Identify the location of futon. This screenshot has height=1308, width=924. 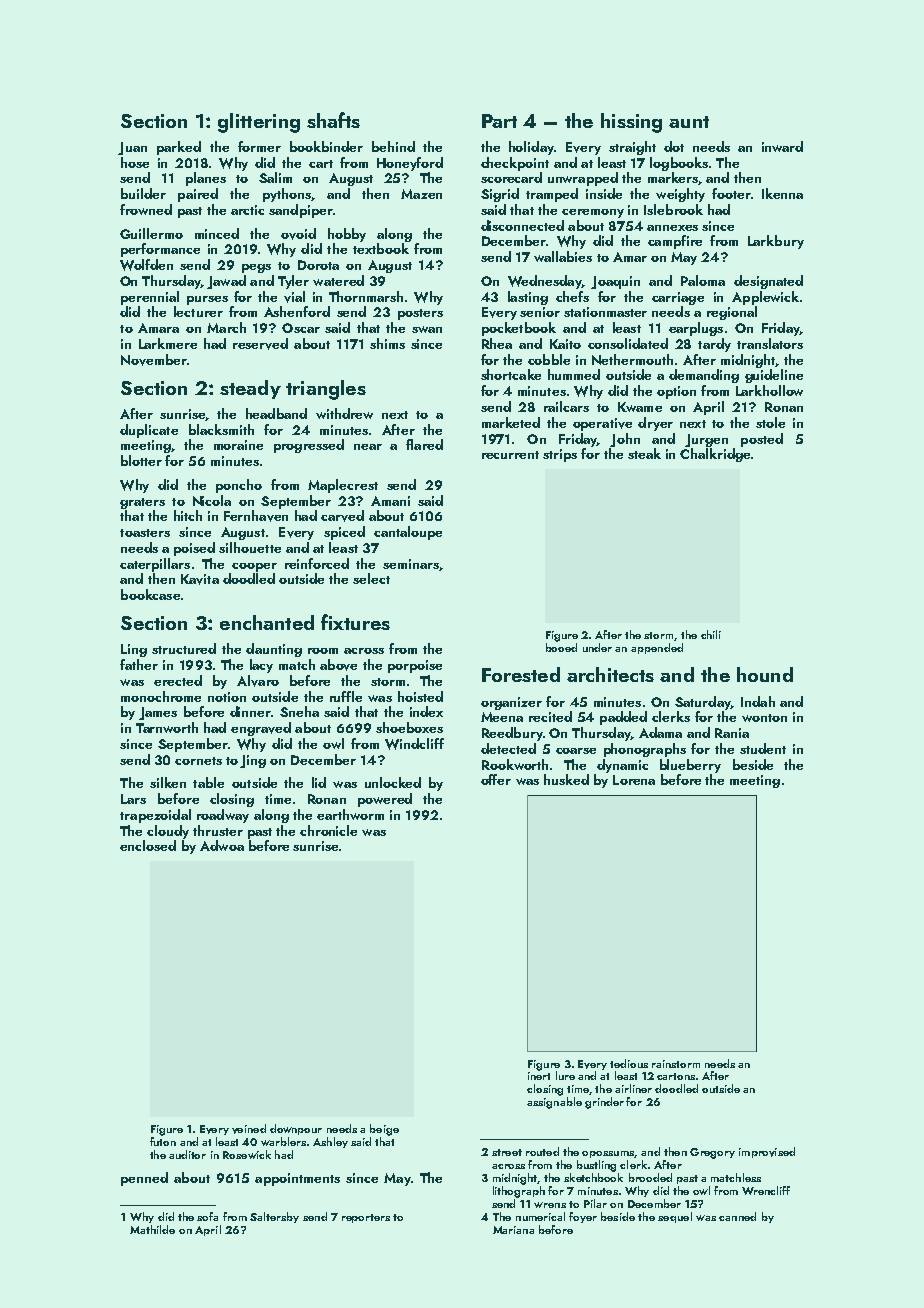
(163, 1141).
